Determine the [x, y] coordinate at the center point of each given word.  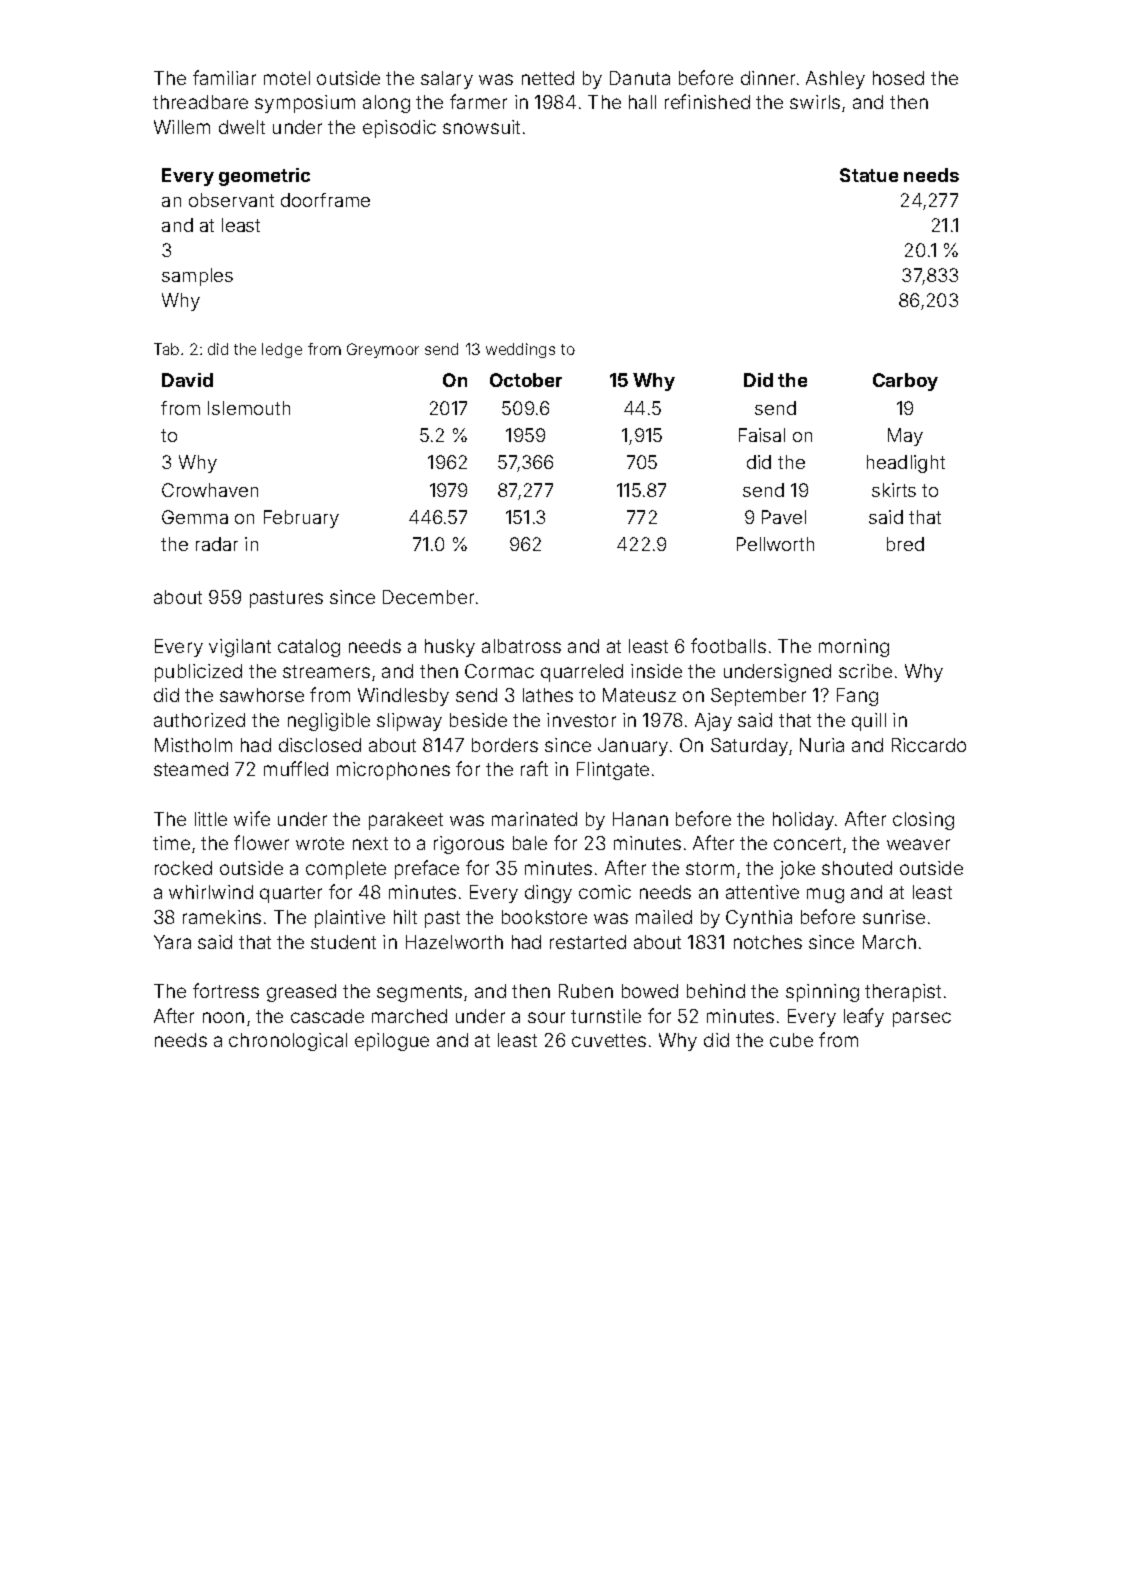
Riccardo [929, 745]
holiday [803, 821]
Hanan [640, 819]
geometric [264, 177]
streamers [326, 671]
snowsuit [481, 127]
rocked [183, 868]
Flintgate [613, 771]
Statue [869, 175]
